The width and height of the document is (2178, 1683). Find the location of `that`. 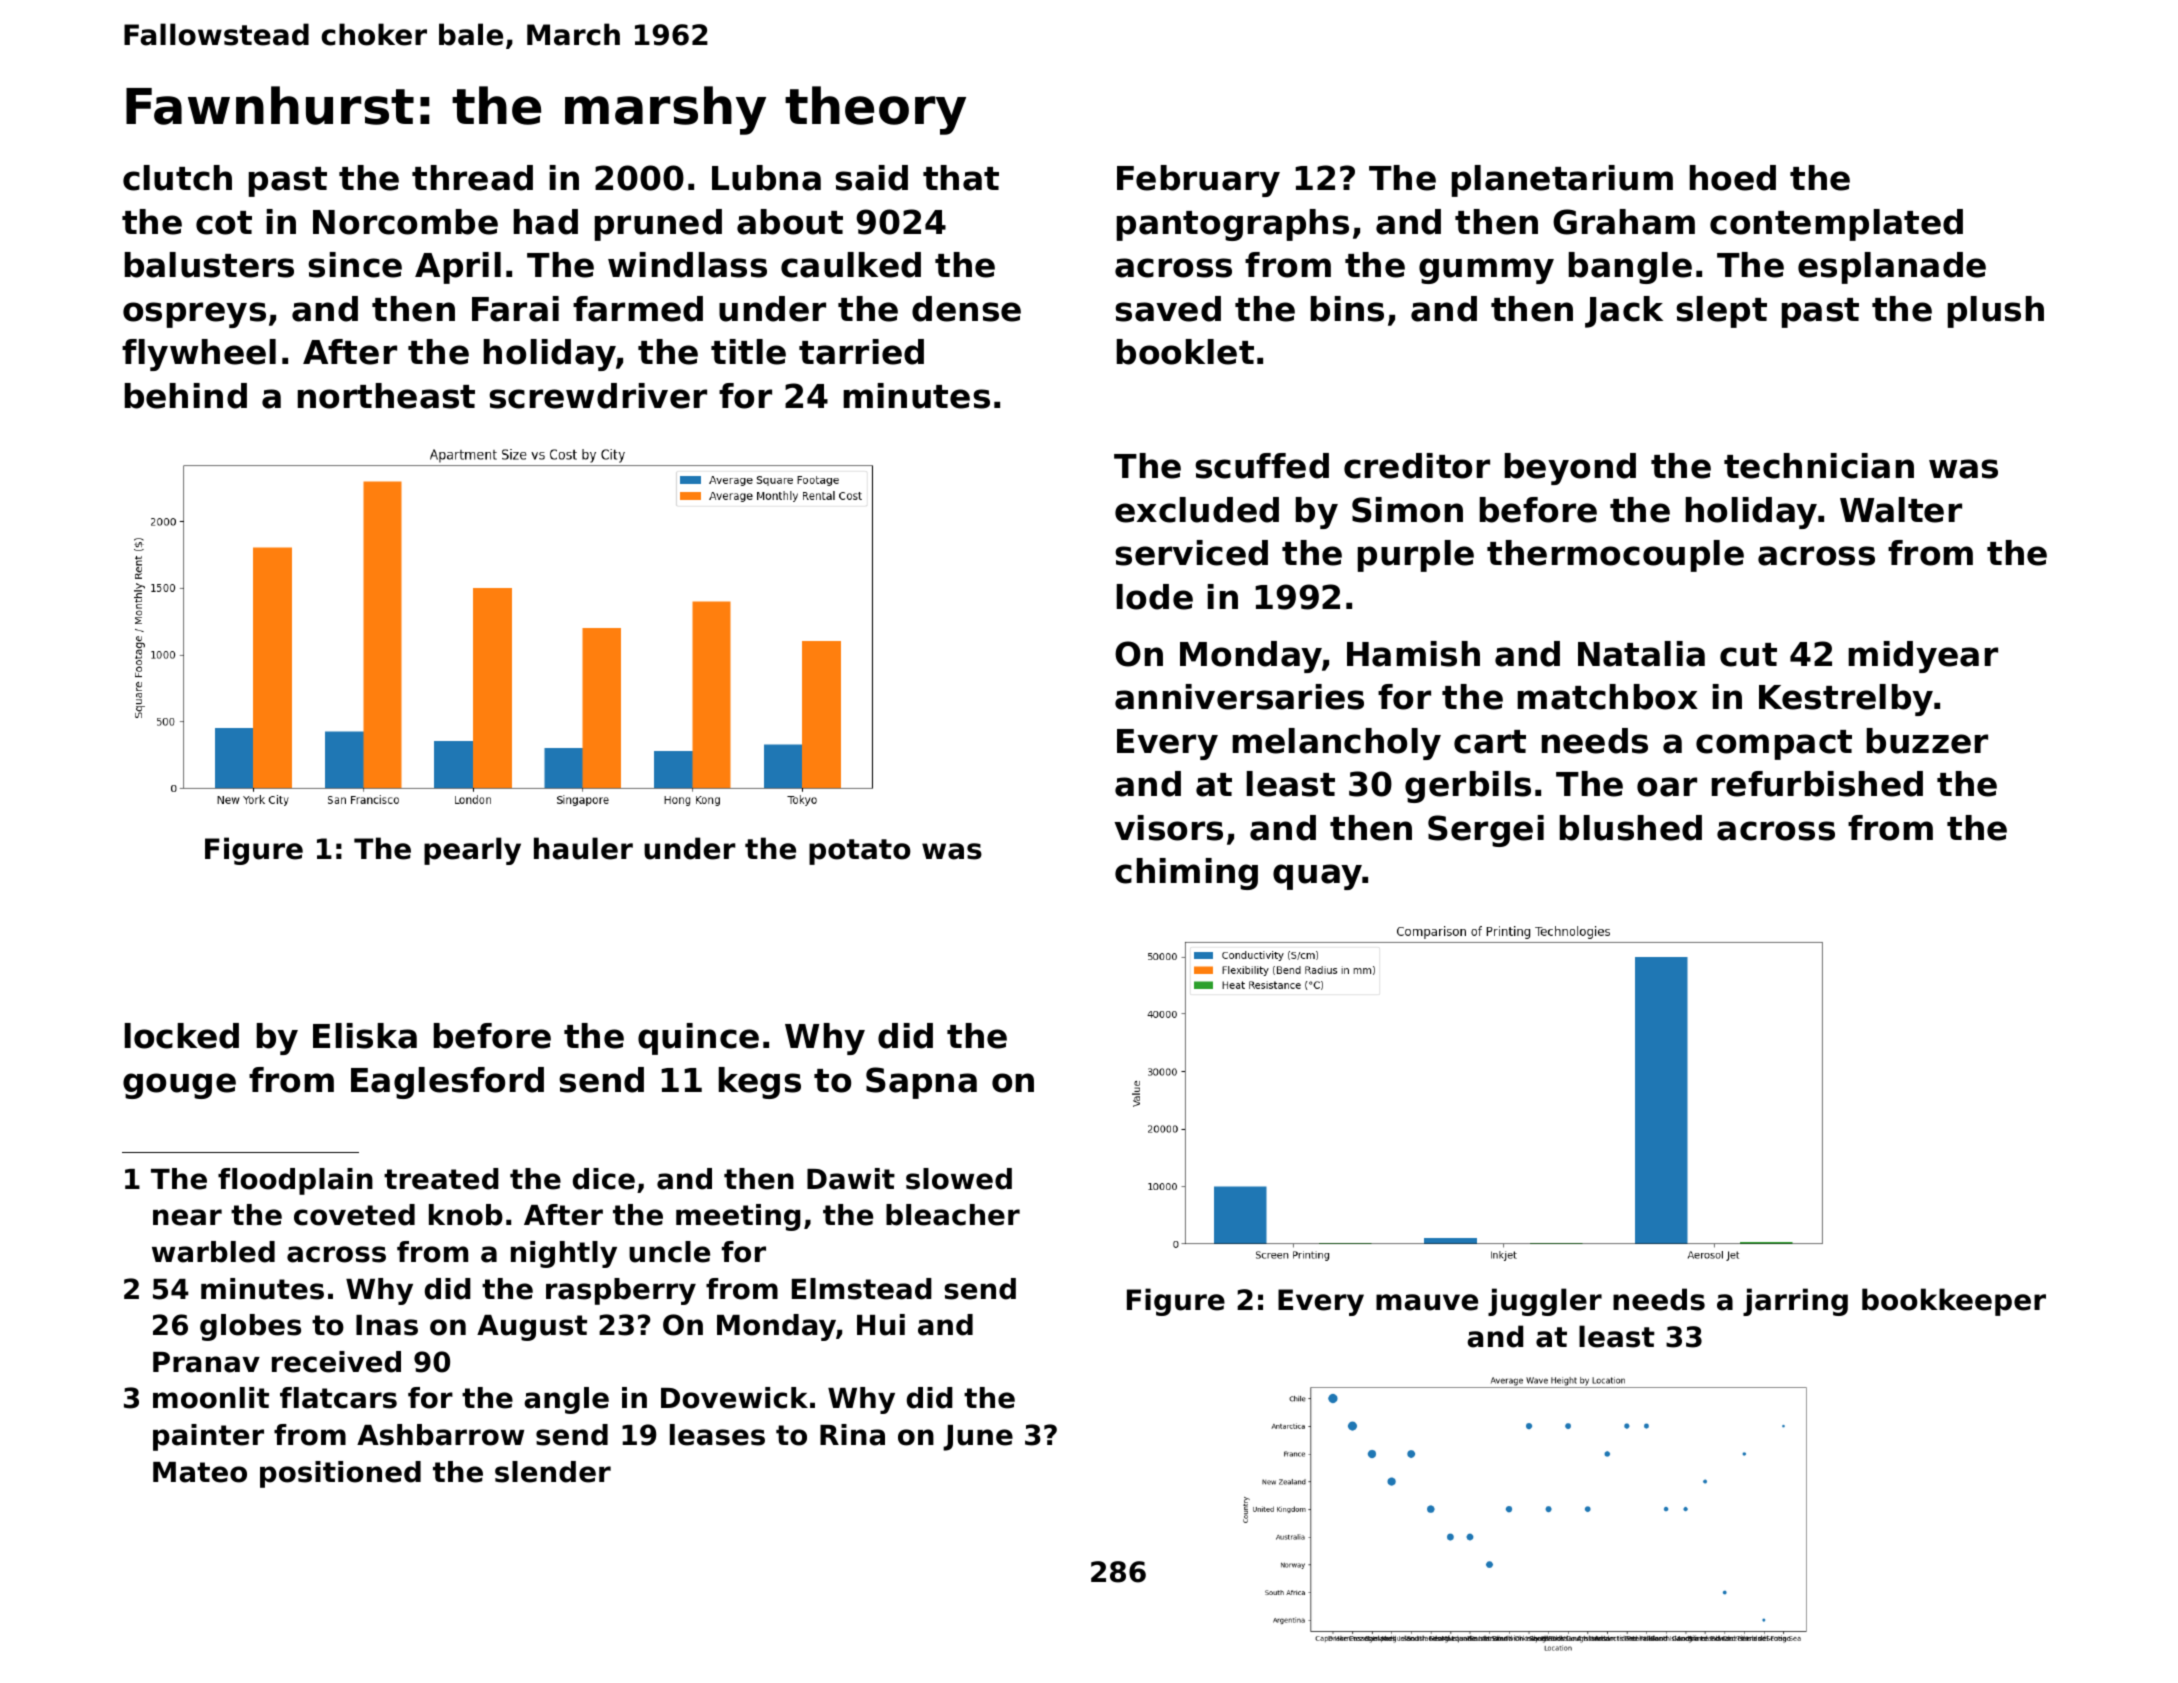

that is located at coordinates (961, 178).
